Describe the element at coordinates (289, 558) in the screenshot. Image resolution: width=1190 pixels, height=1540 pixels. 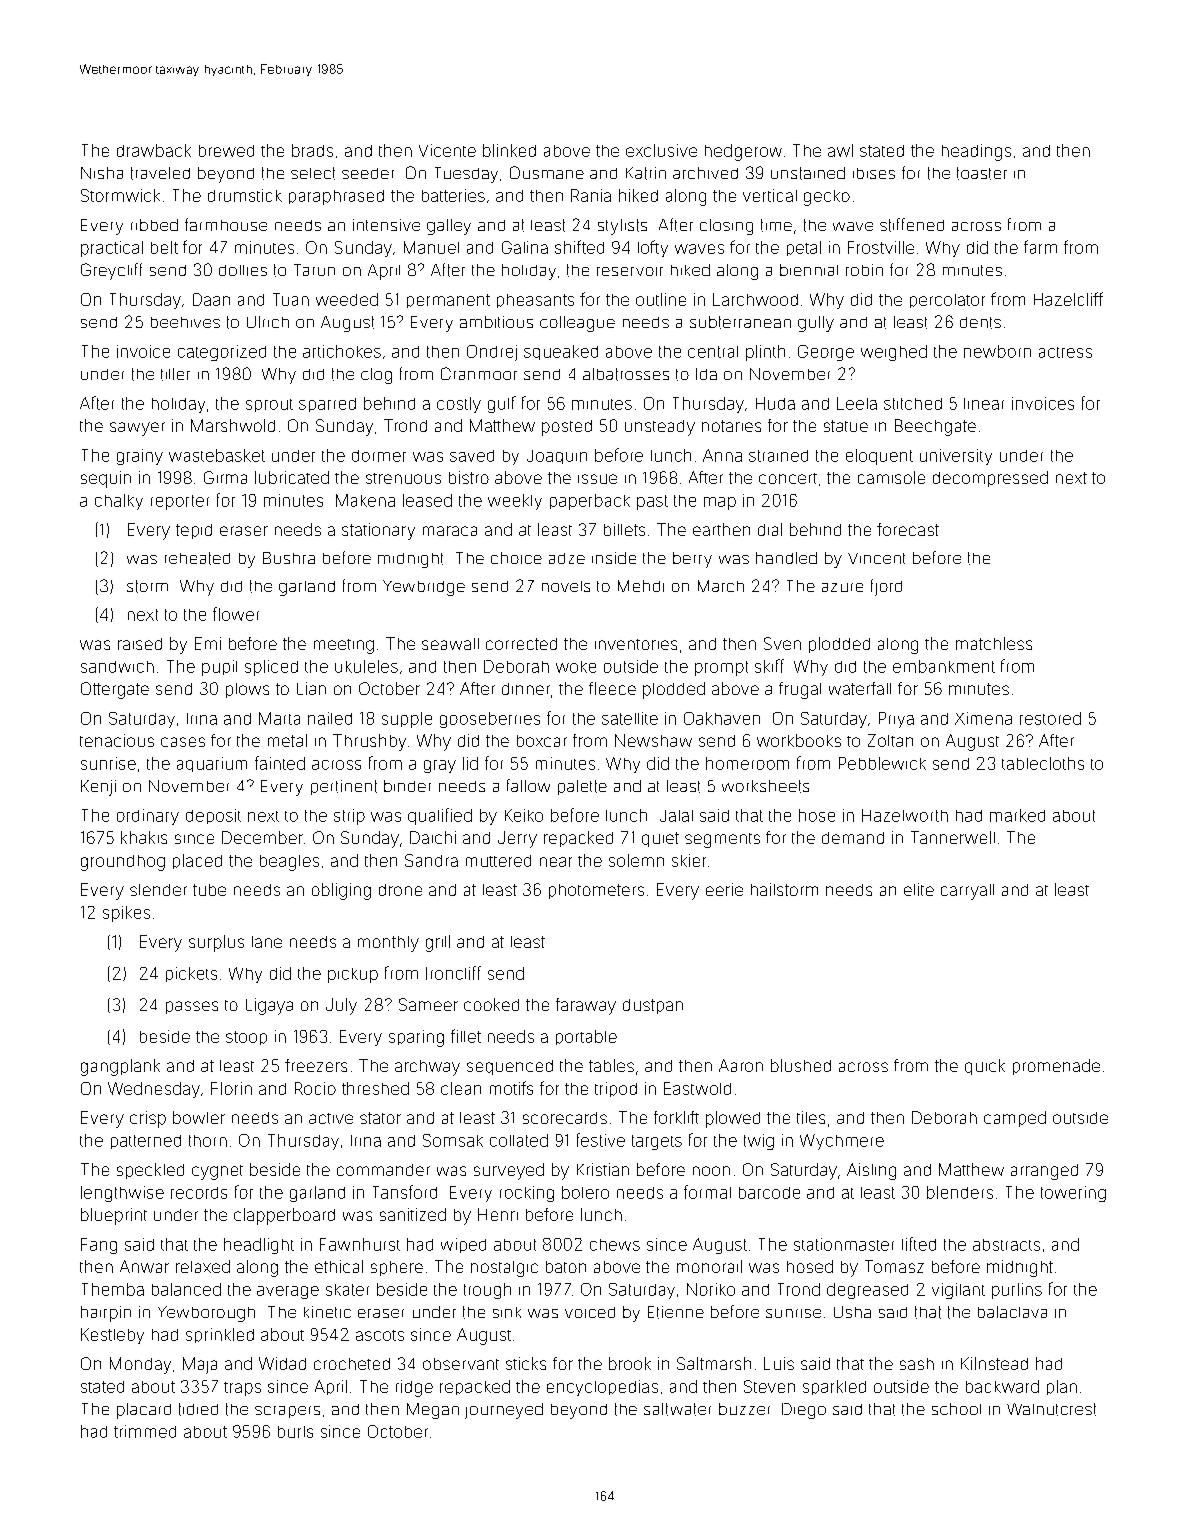
I see `Bushra` at that location.
